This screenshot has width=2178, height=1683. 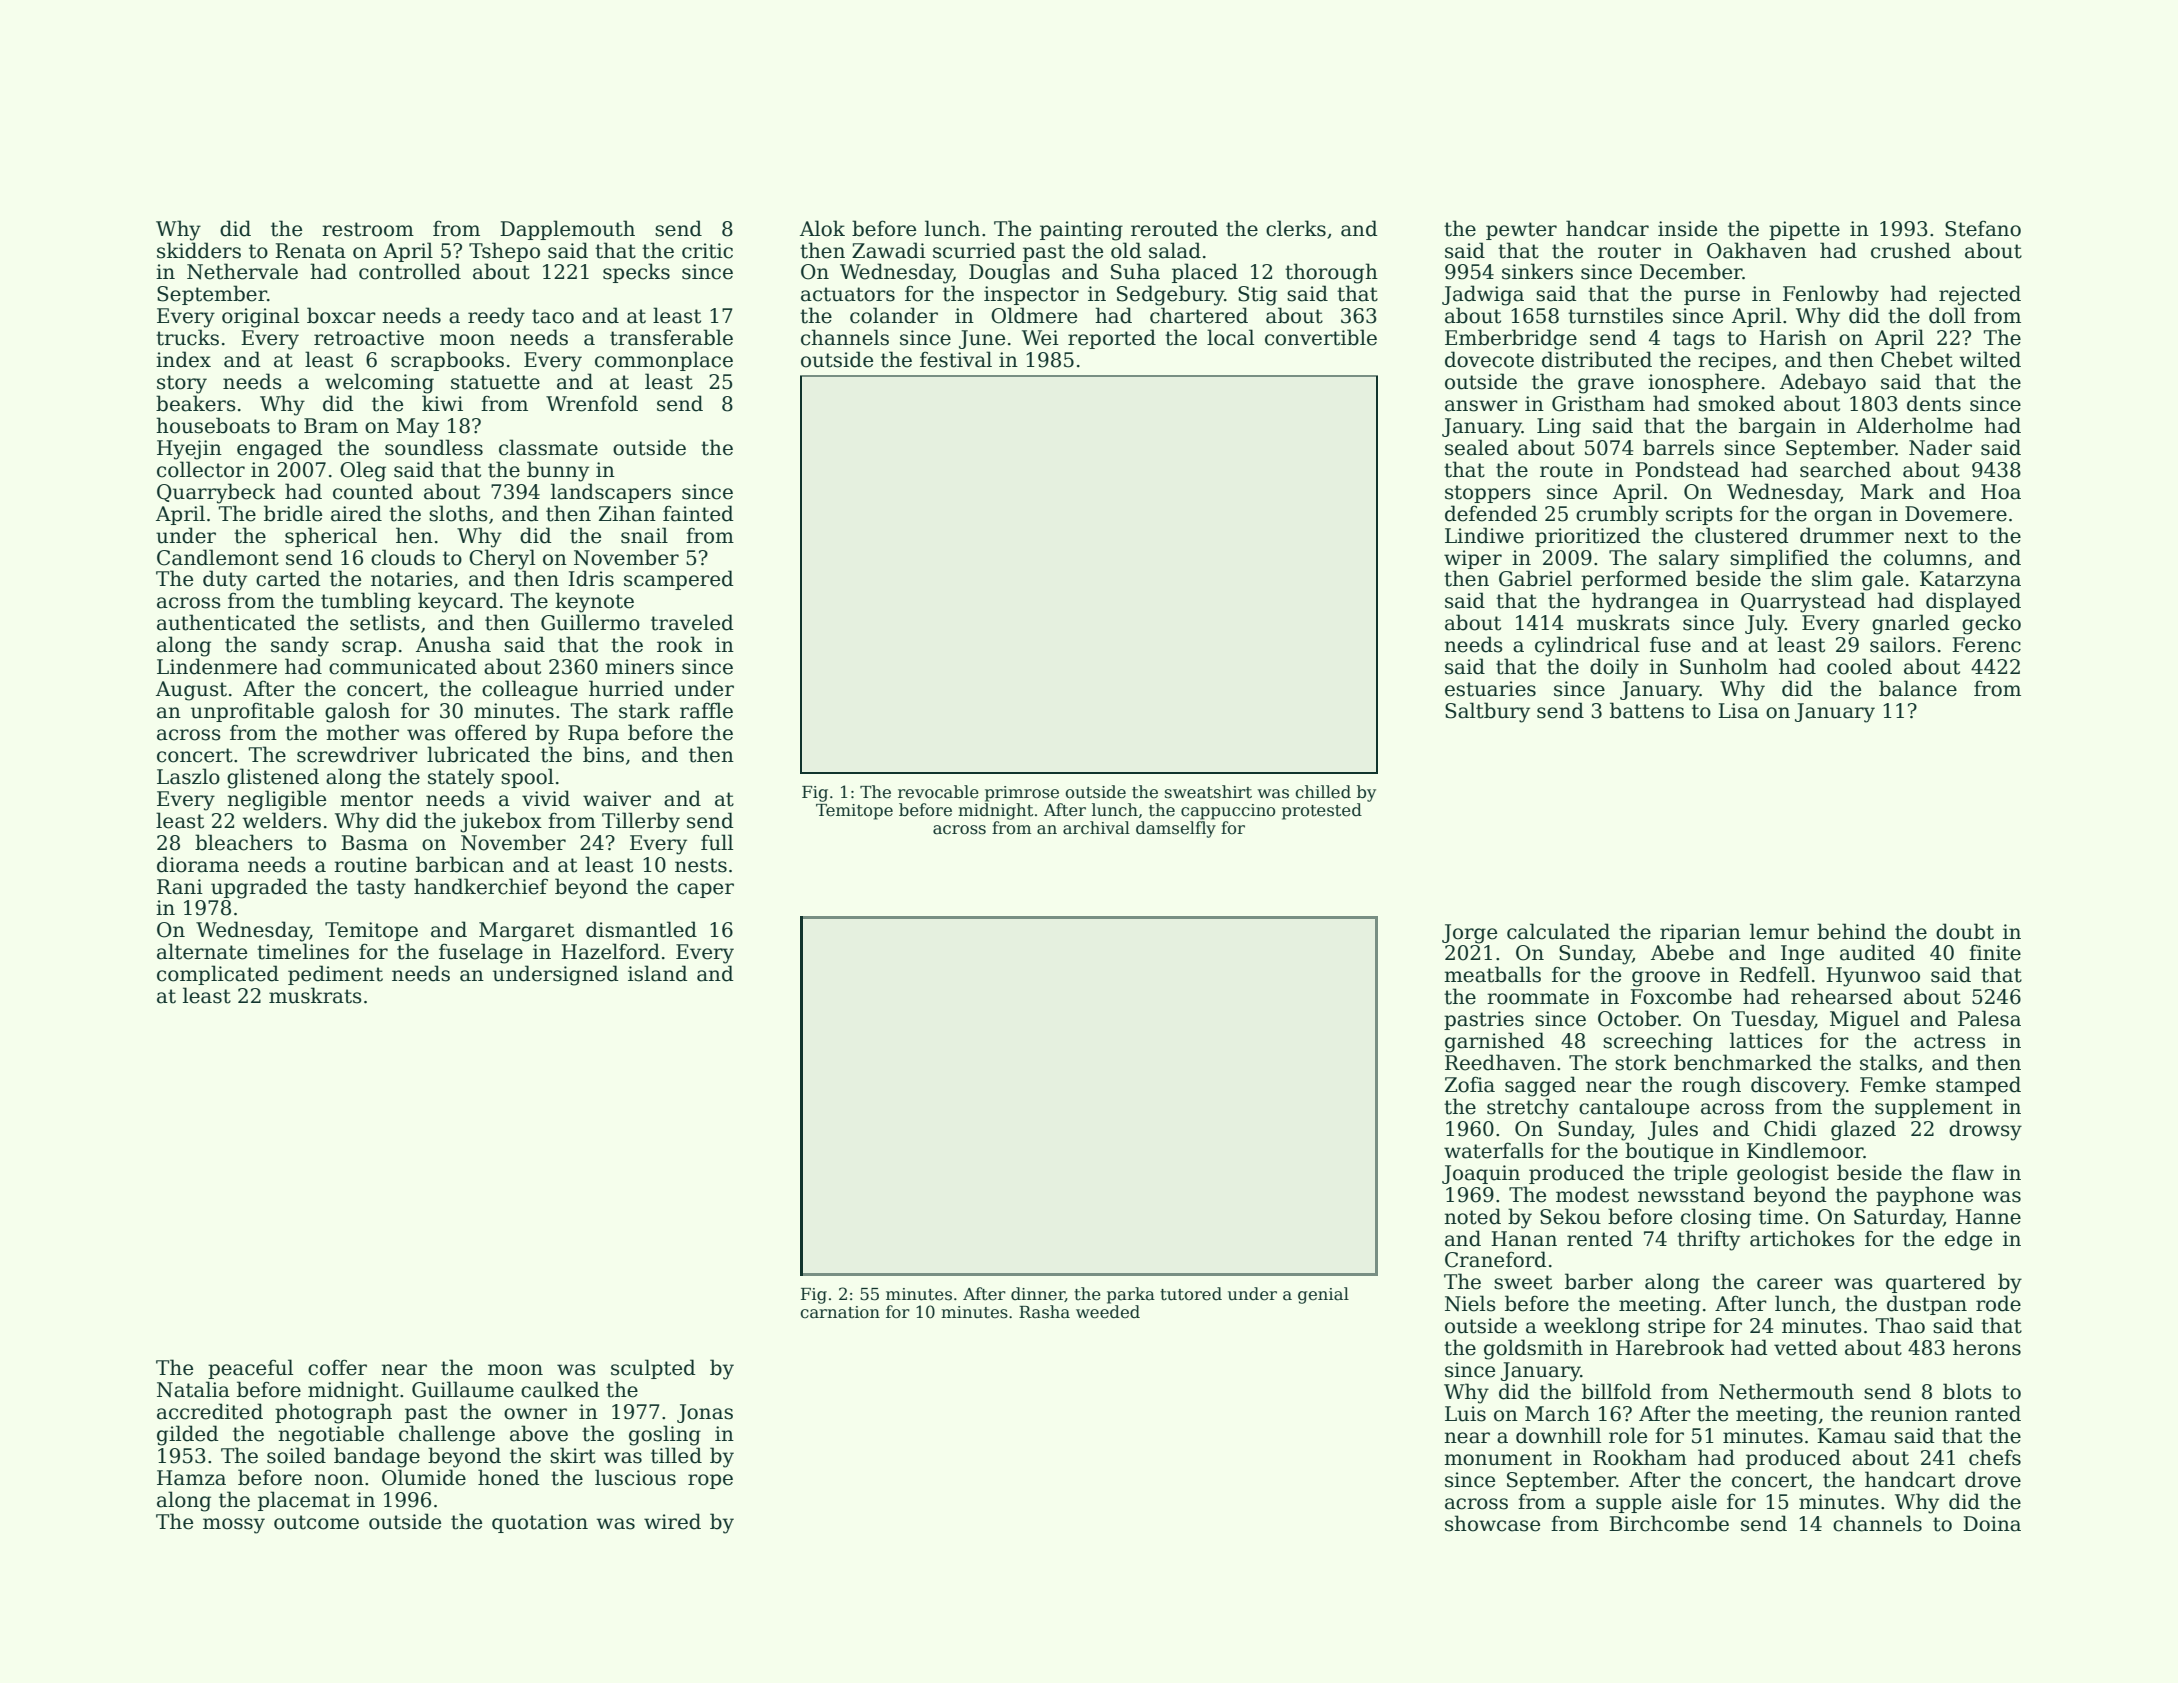 I want to click on skidders, so click(x=199, y=250).
